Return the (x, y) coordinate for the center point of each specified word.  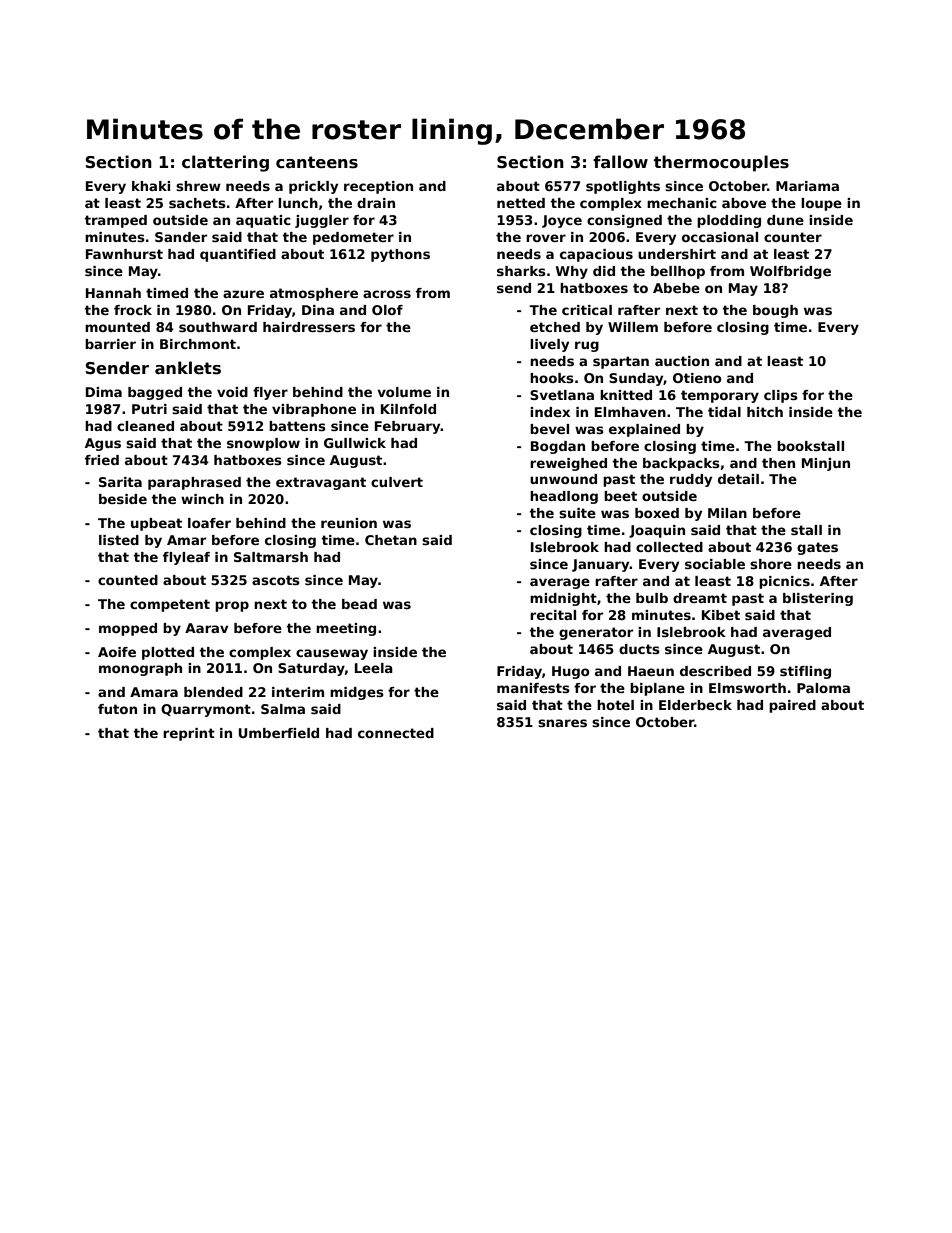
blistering (818, 599)
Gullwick (355, 443)
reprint (189, 734)
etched (555, 327)
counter (793, 237)
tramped (115, 221)
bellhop (678, 272)
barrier (110, 344)
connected (396, 733)
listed (119, 540)
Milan (727, 513)
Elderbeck (695, 705)
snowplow (263, 444)
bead (359, 604)
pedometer (353, 238)
